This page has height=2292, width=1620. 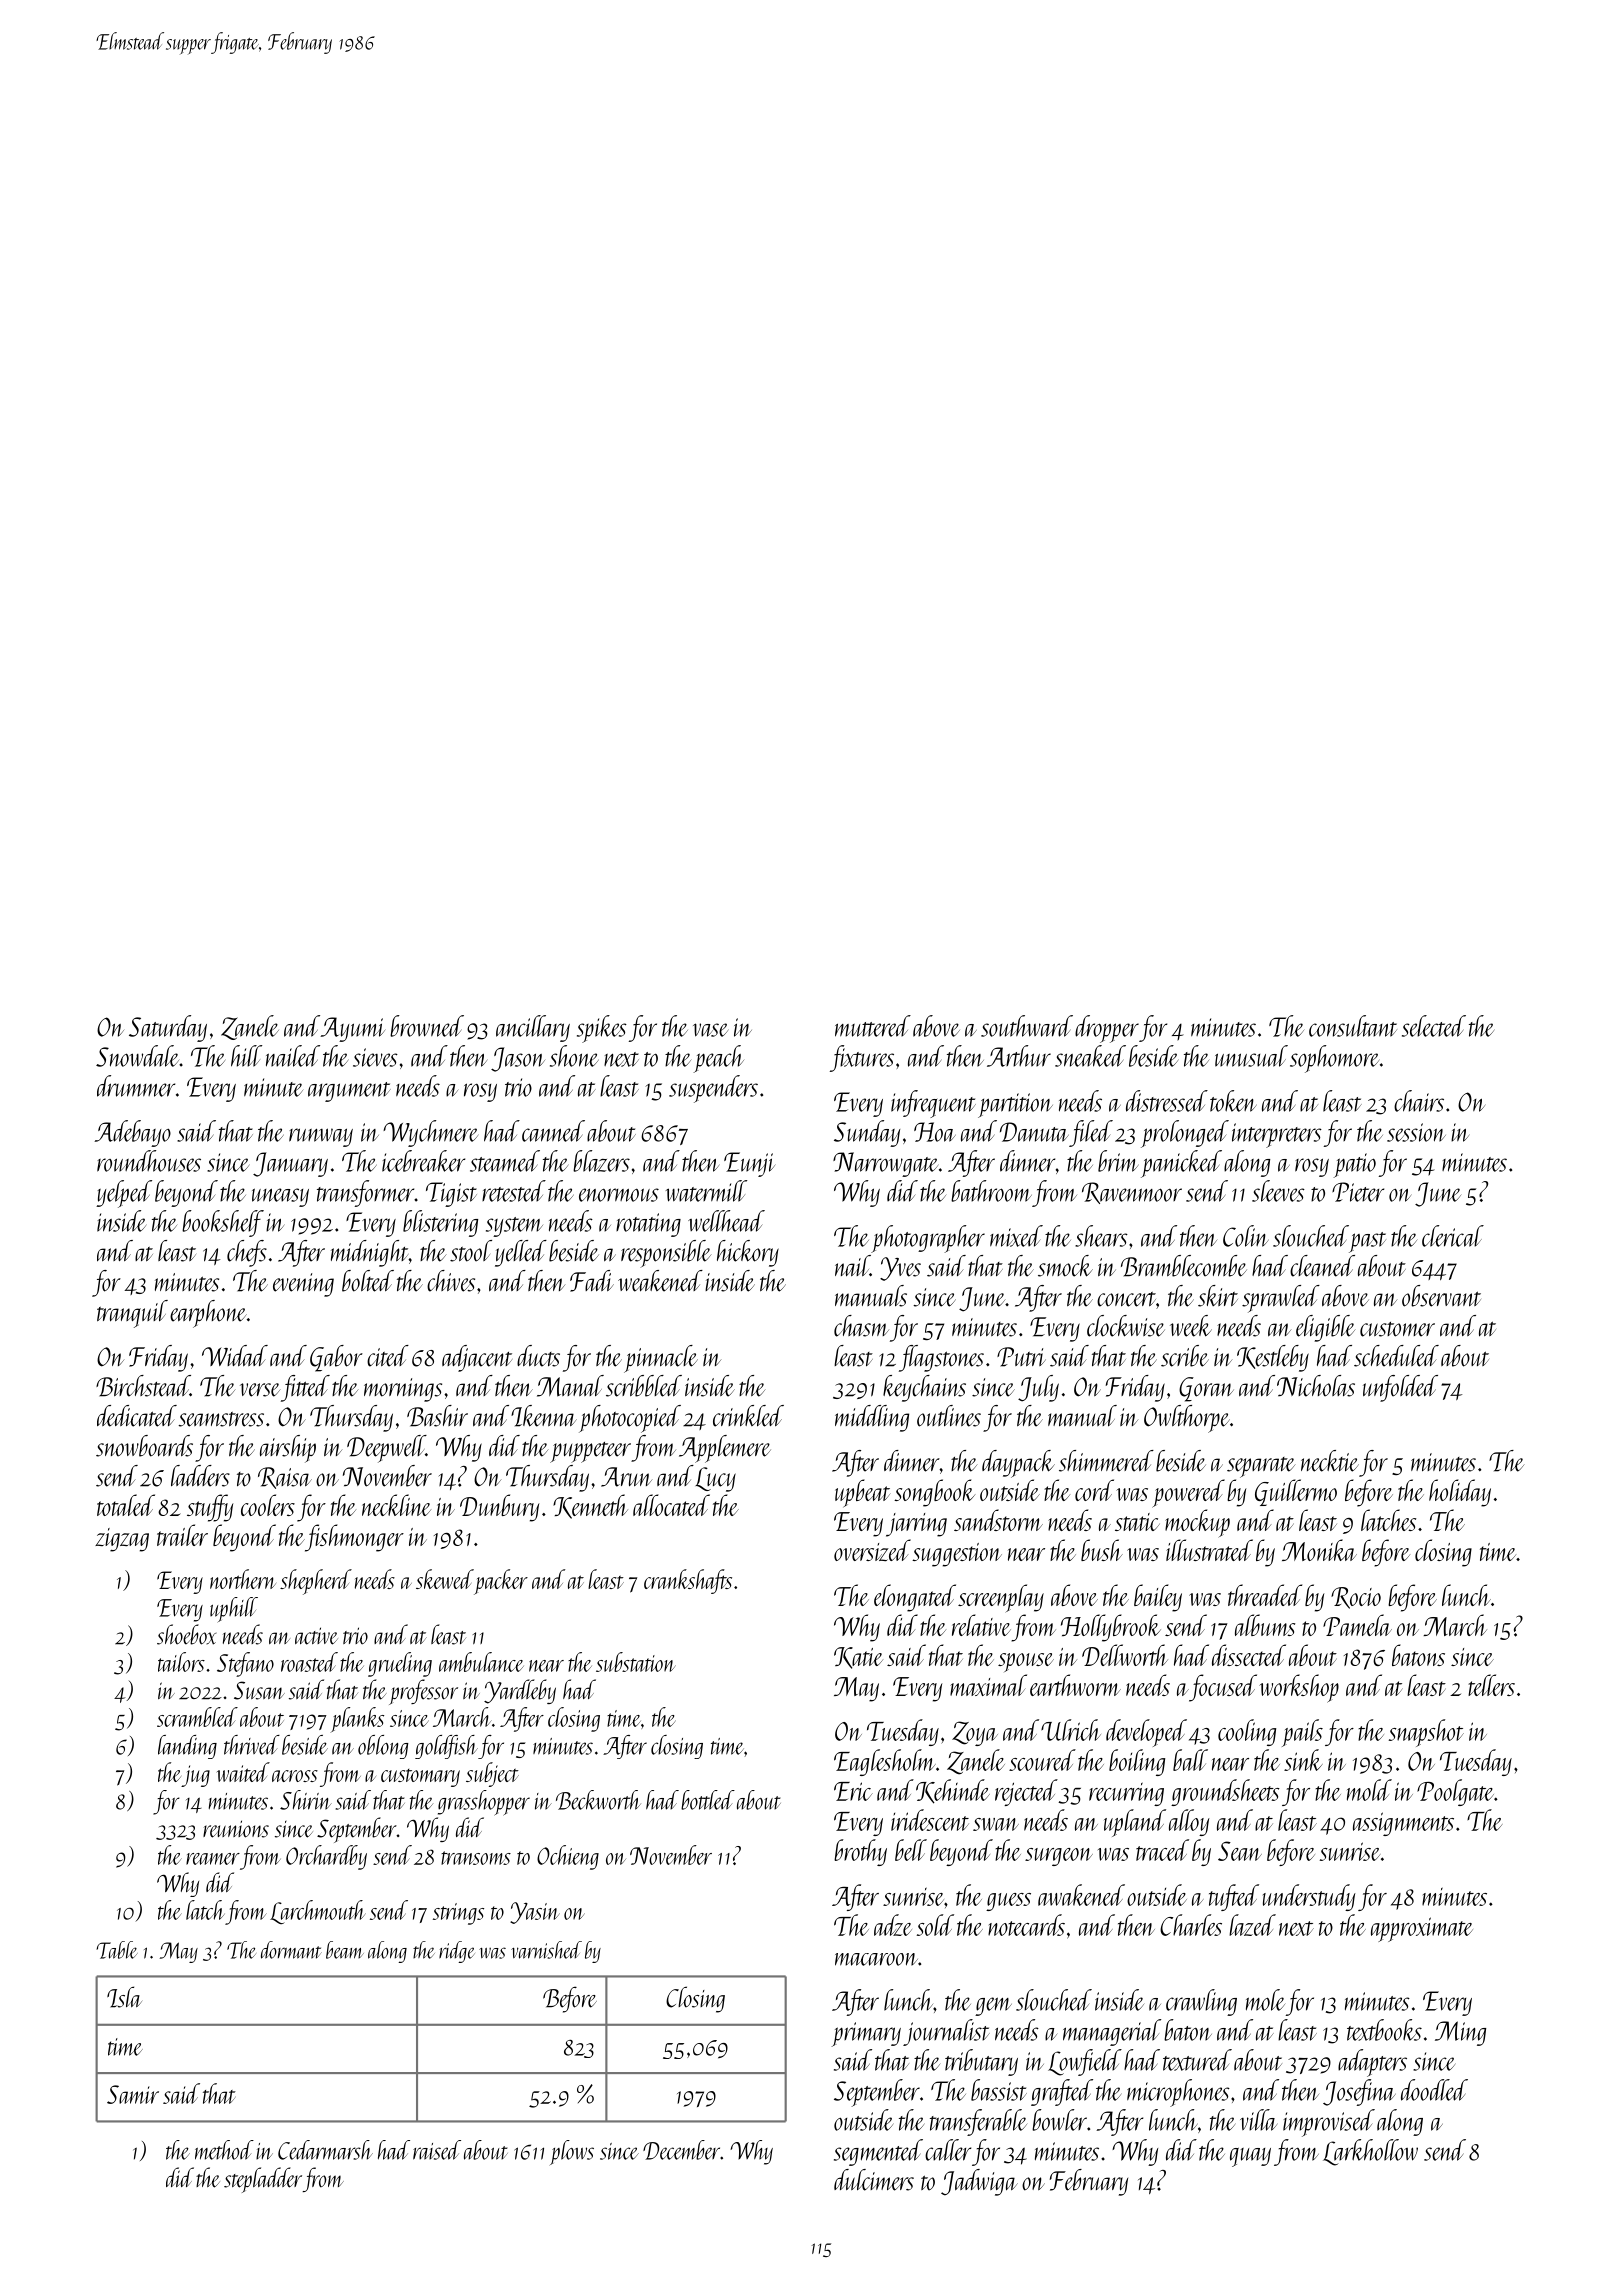 What do you see at coordinates (168, 1028) in the page?
I see `Saturday` at bounding box center [168, 1028].
